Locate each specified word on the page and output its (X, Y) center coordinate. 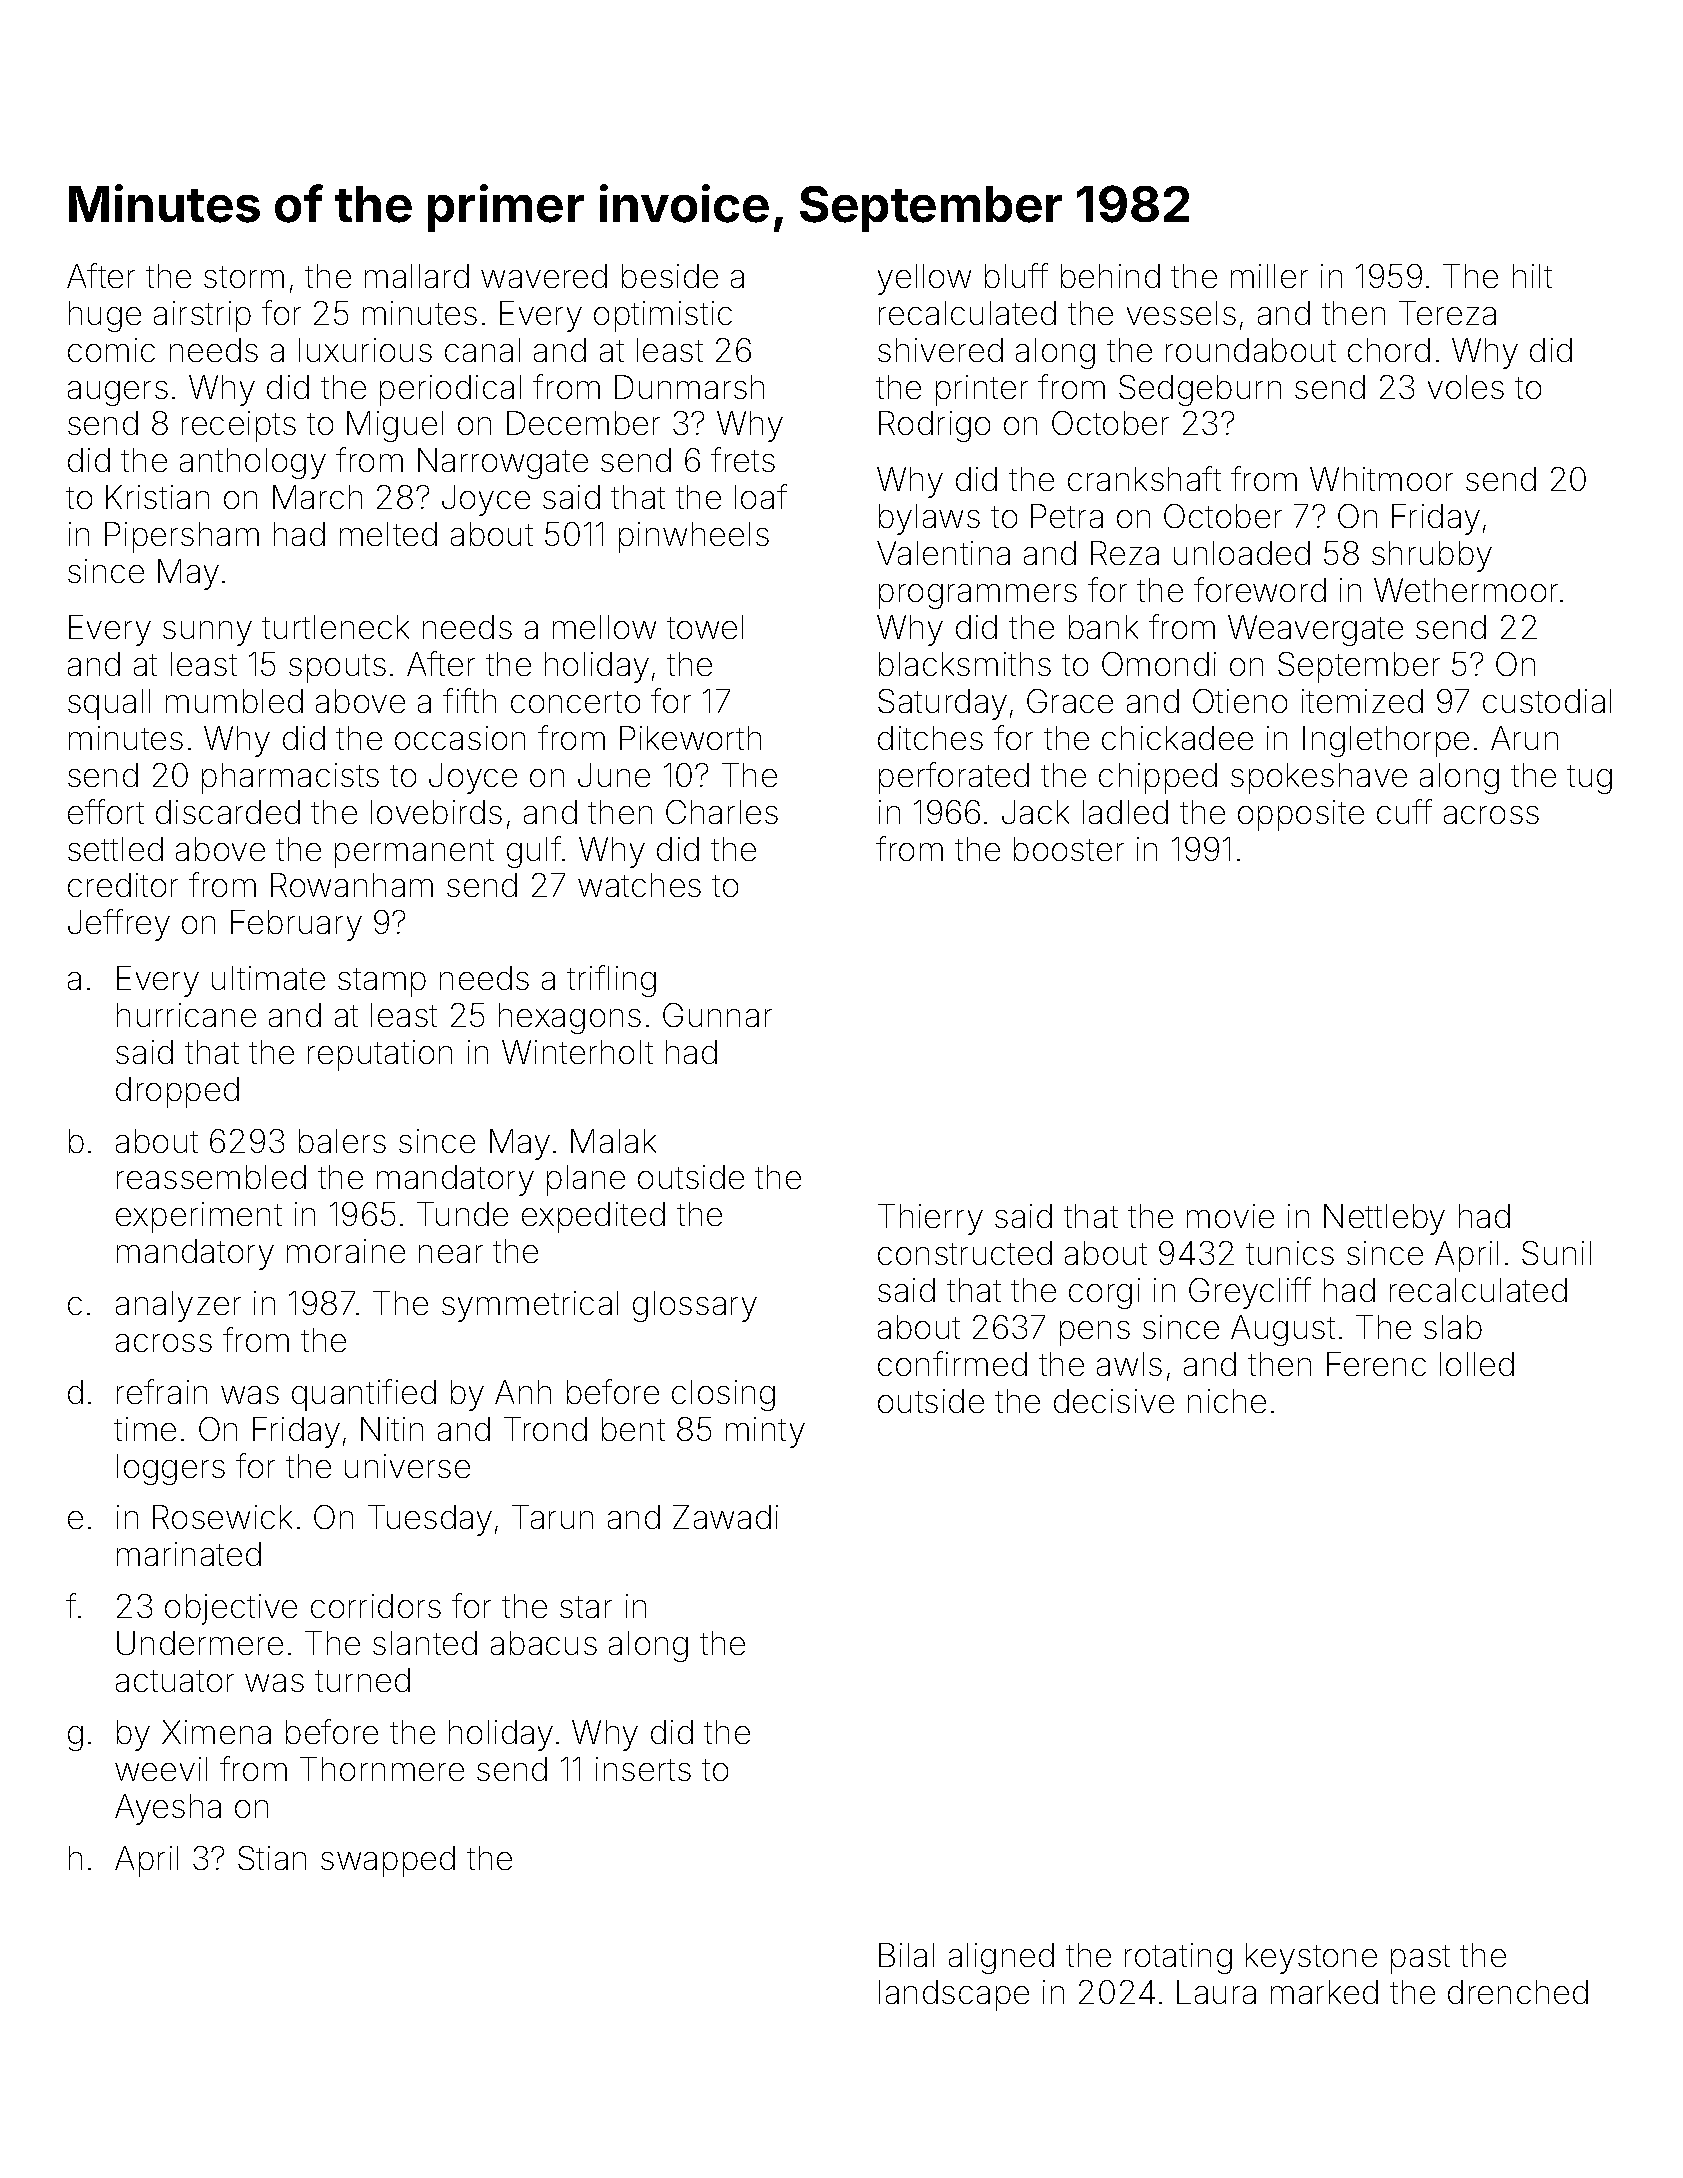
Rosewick (222, 1517)
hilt (1532, 276)
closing (723, 1395)
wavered (544, 276)
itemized (1362, 701)
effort (106, 811)
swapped (388, 1861)
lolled (1477, 1364)
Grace (1070, 701)
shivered (940, 350)
